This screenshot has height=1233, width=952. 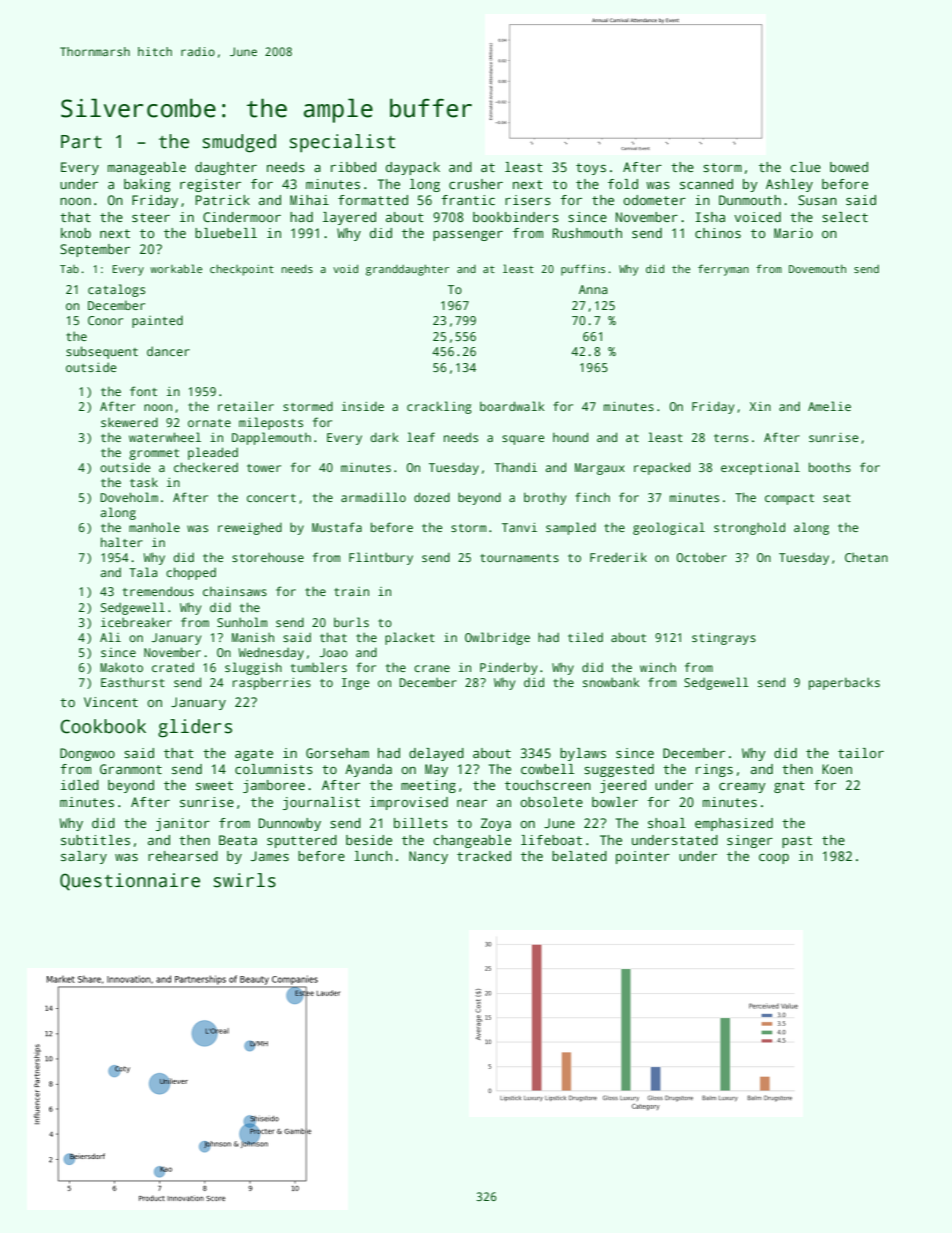 I want to click on dark, so click(x=384, y=437).
